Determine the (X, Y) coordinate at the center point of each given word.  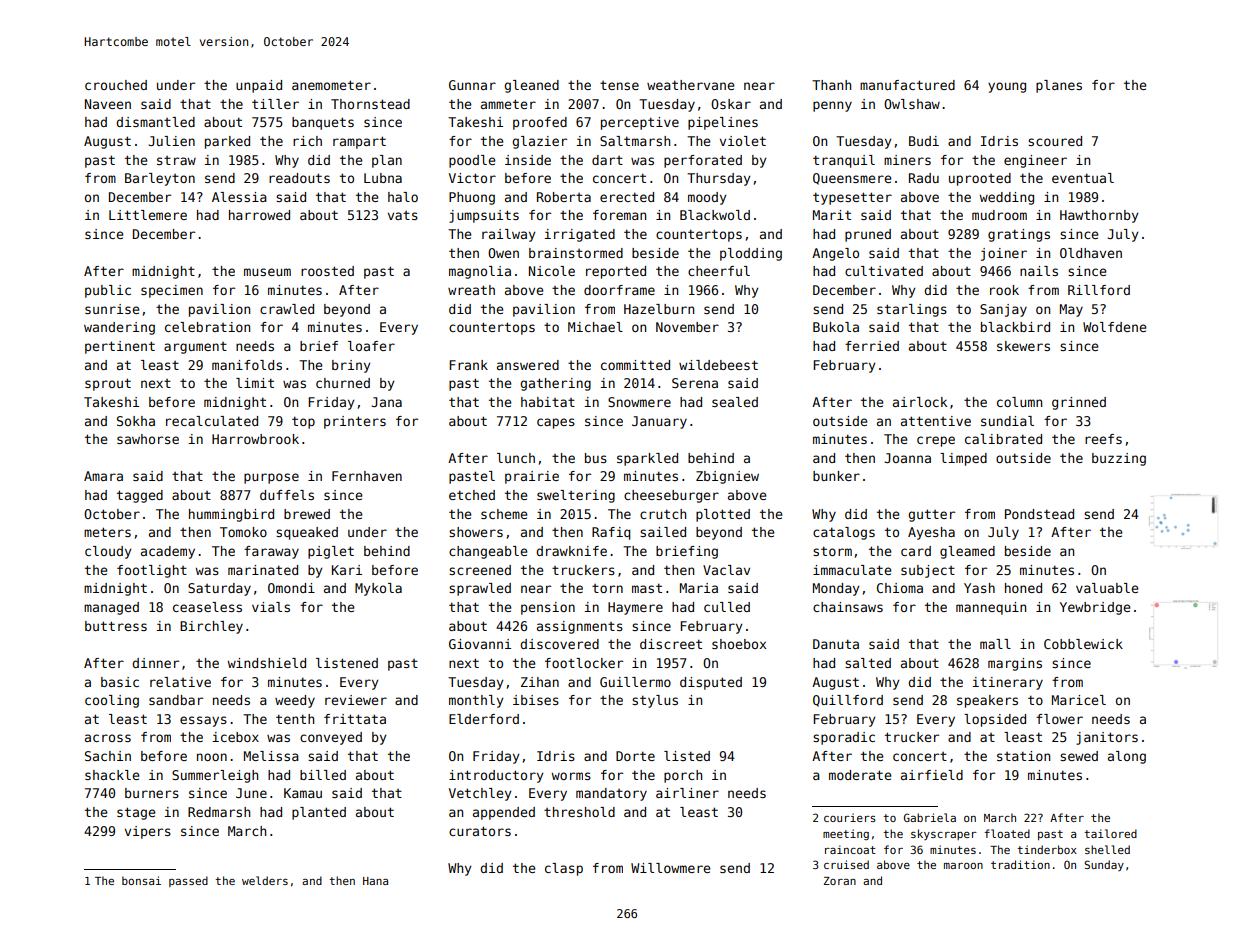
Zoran (840, 881)
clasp (564, 869)
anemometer (331, 85)
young (1007, 87)
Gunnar (472, 85)
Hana (375, 881)
